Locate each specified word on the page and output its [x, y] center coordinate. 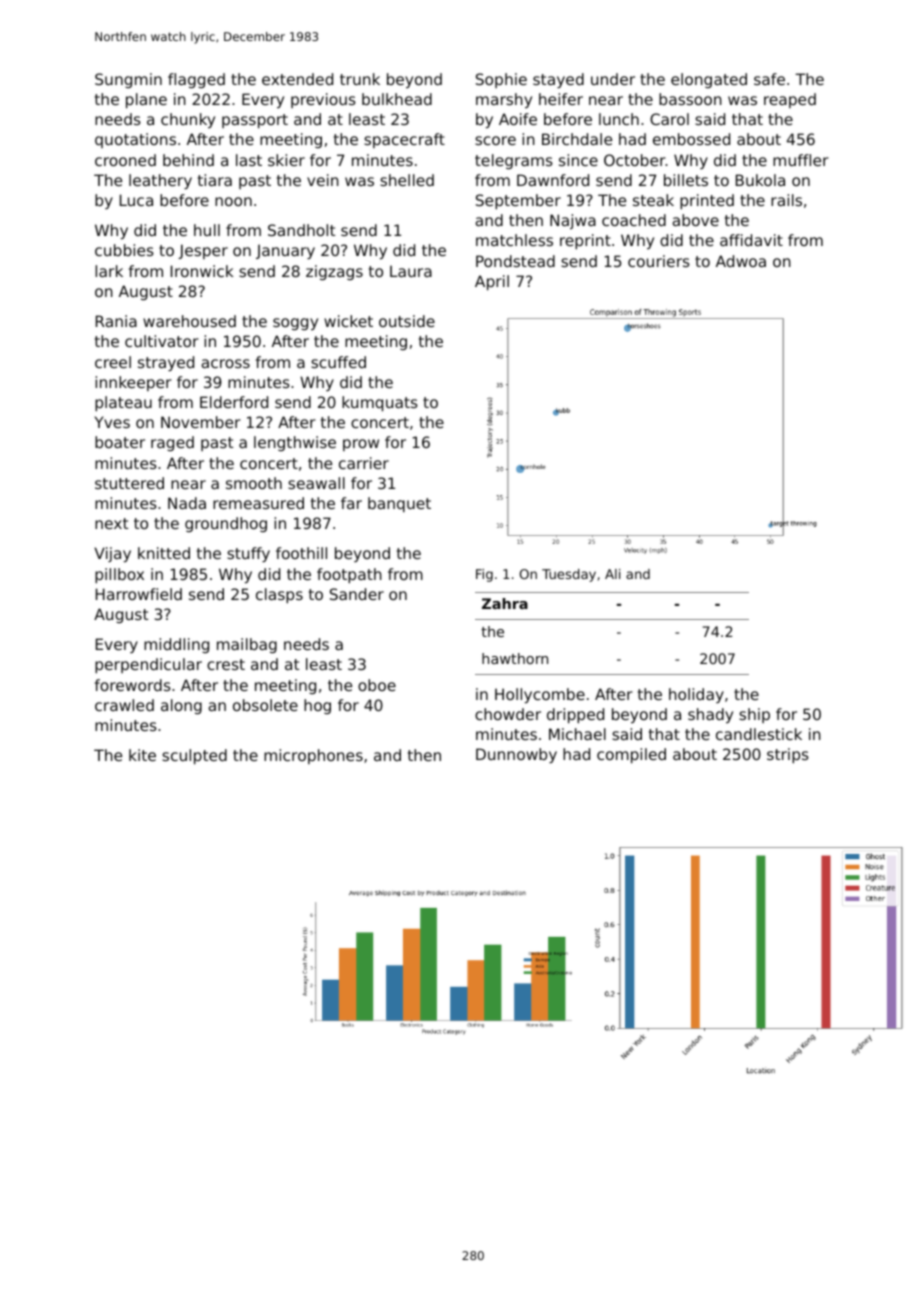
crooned [125, 160]
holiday [696, 695]
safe [769, 79]
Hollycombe [540, 695]
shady [710, 715]
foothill [301, 553]
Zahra [505, 603]
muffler [801, 160]
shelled [407, 180]
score [495, 140]
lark [109, 271]
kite [142, 755]
